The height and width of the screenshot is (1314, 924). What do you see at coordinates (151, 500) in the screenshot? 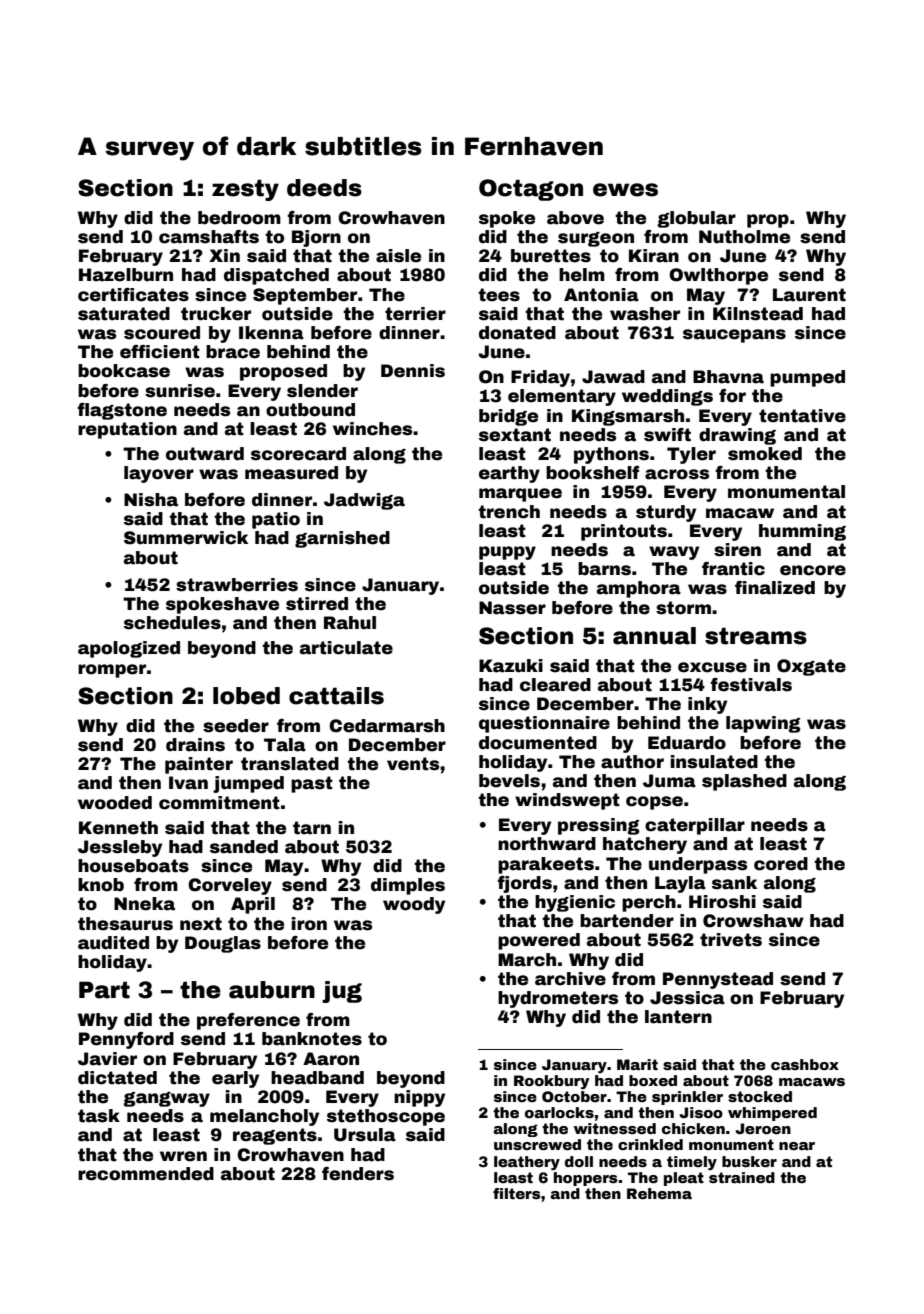
I see `Nisha` at bounding box center [151, 500].
